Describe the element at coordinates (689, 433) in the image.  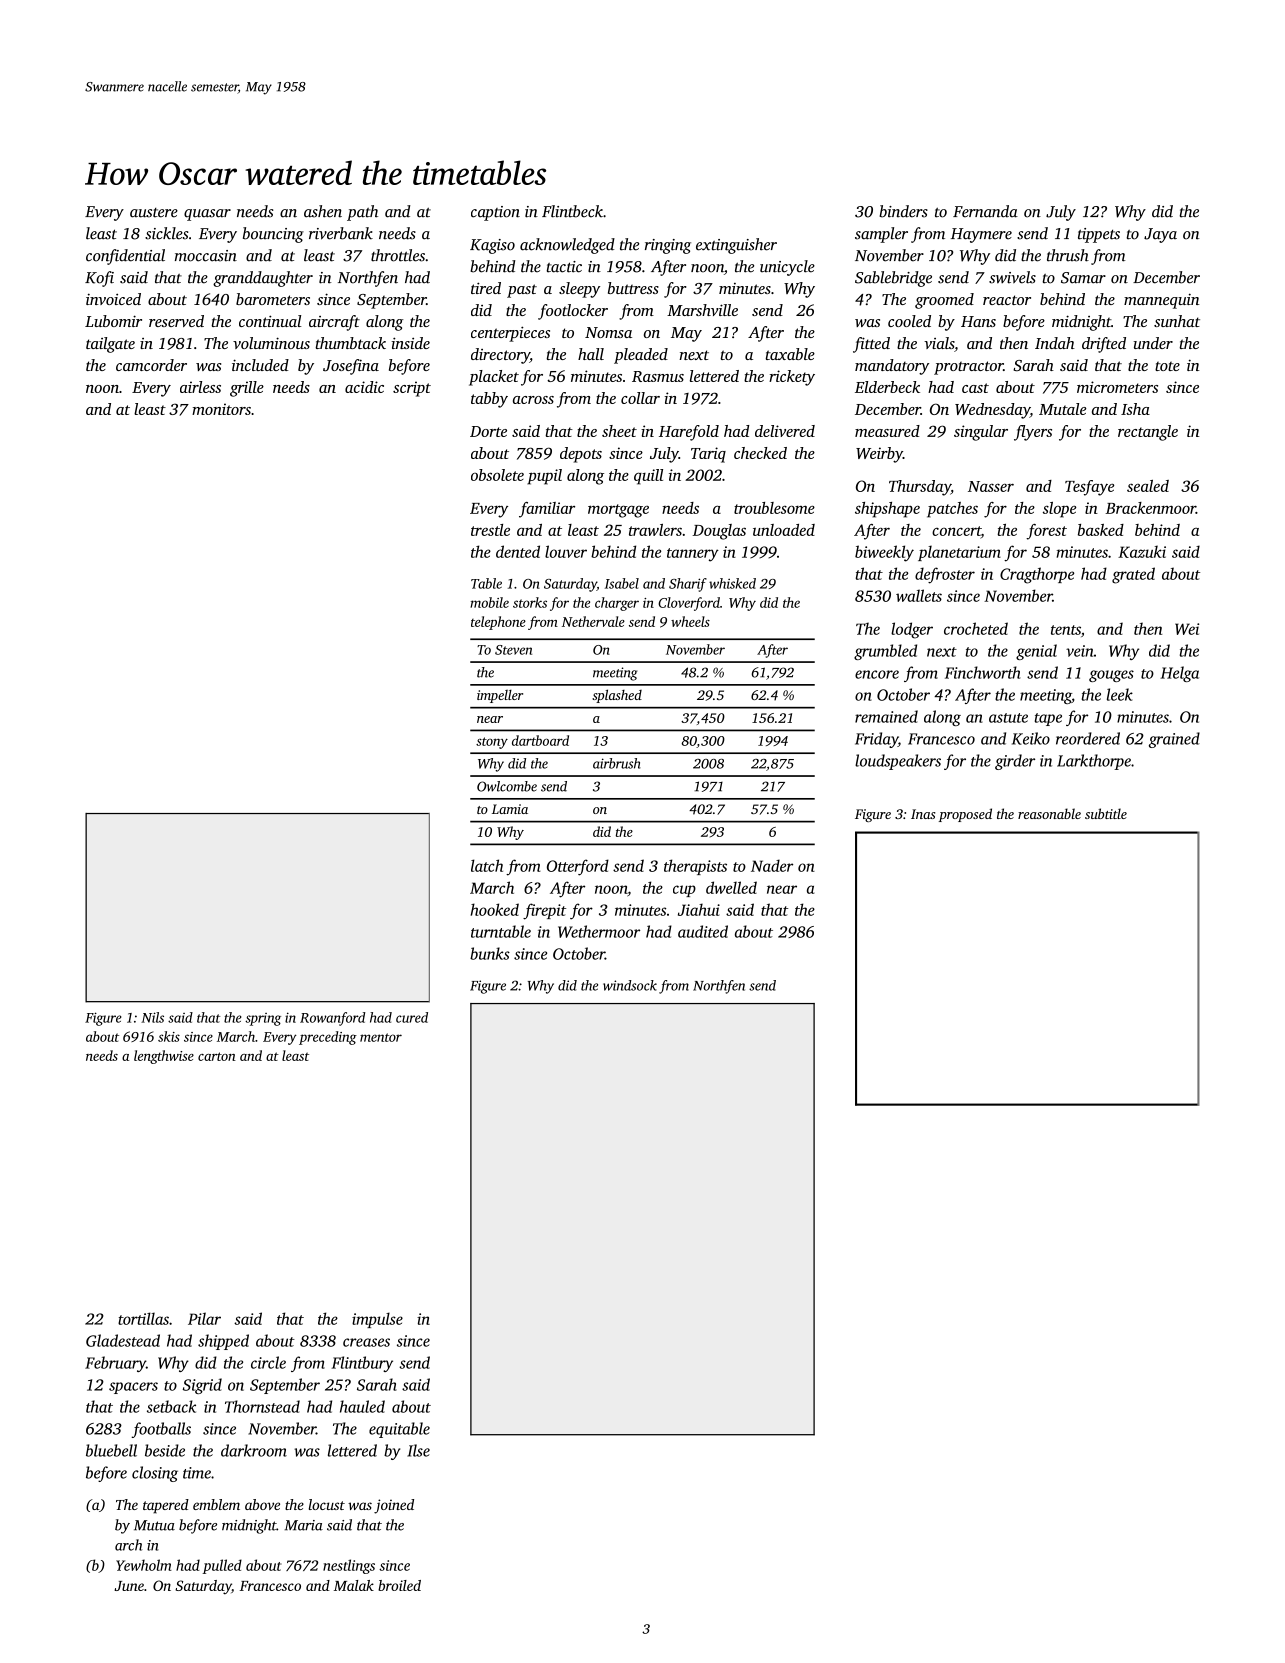
I see `Harefold` at that location.
